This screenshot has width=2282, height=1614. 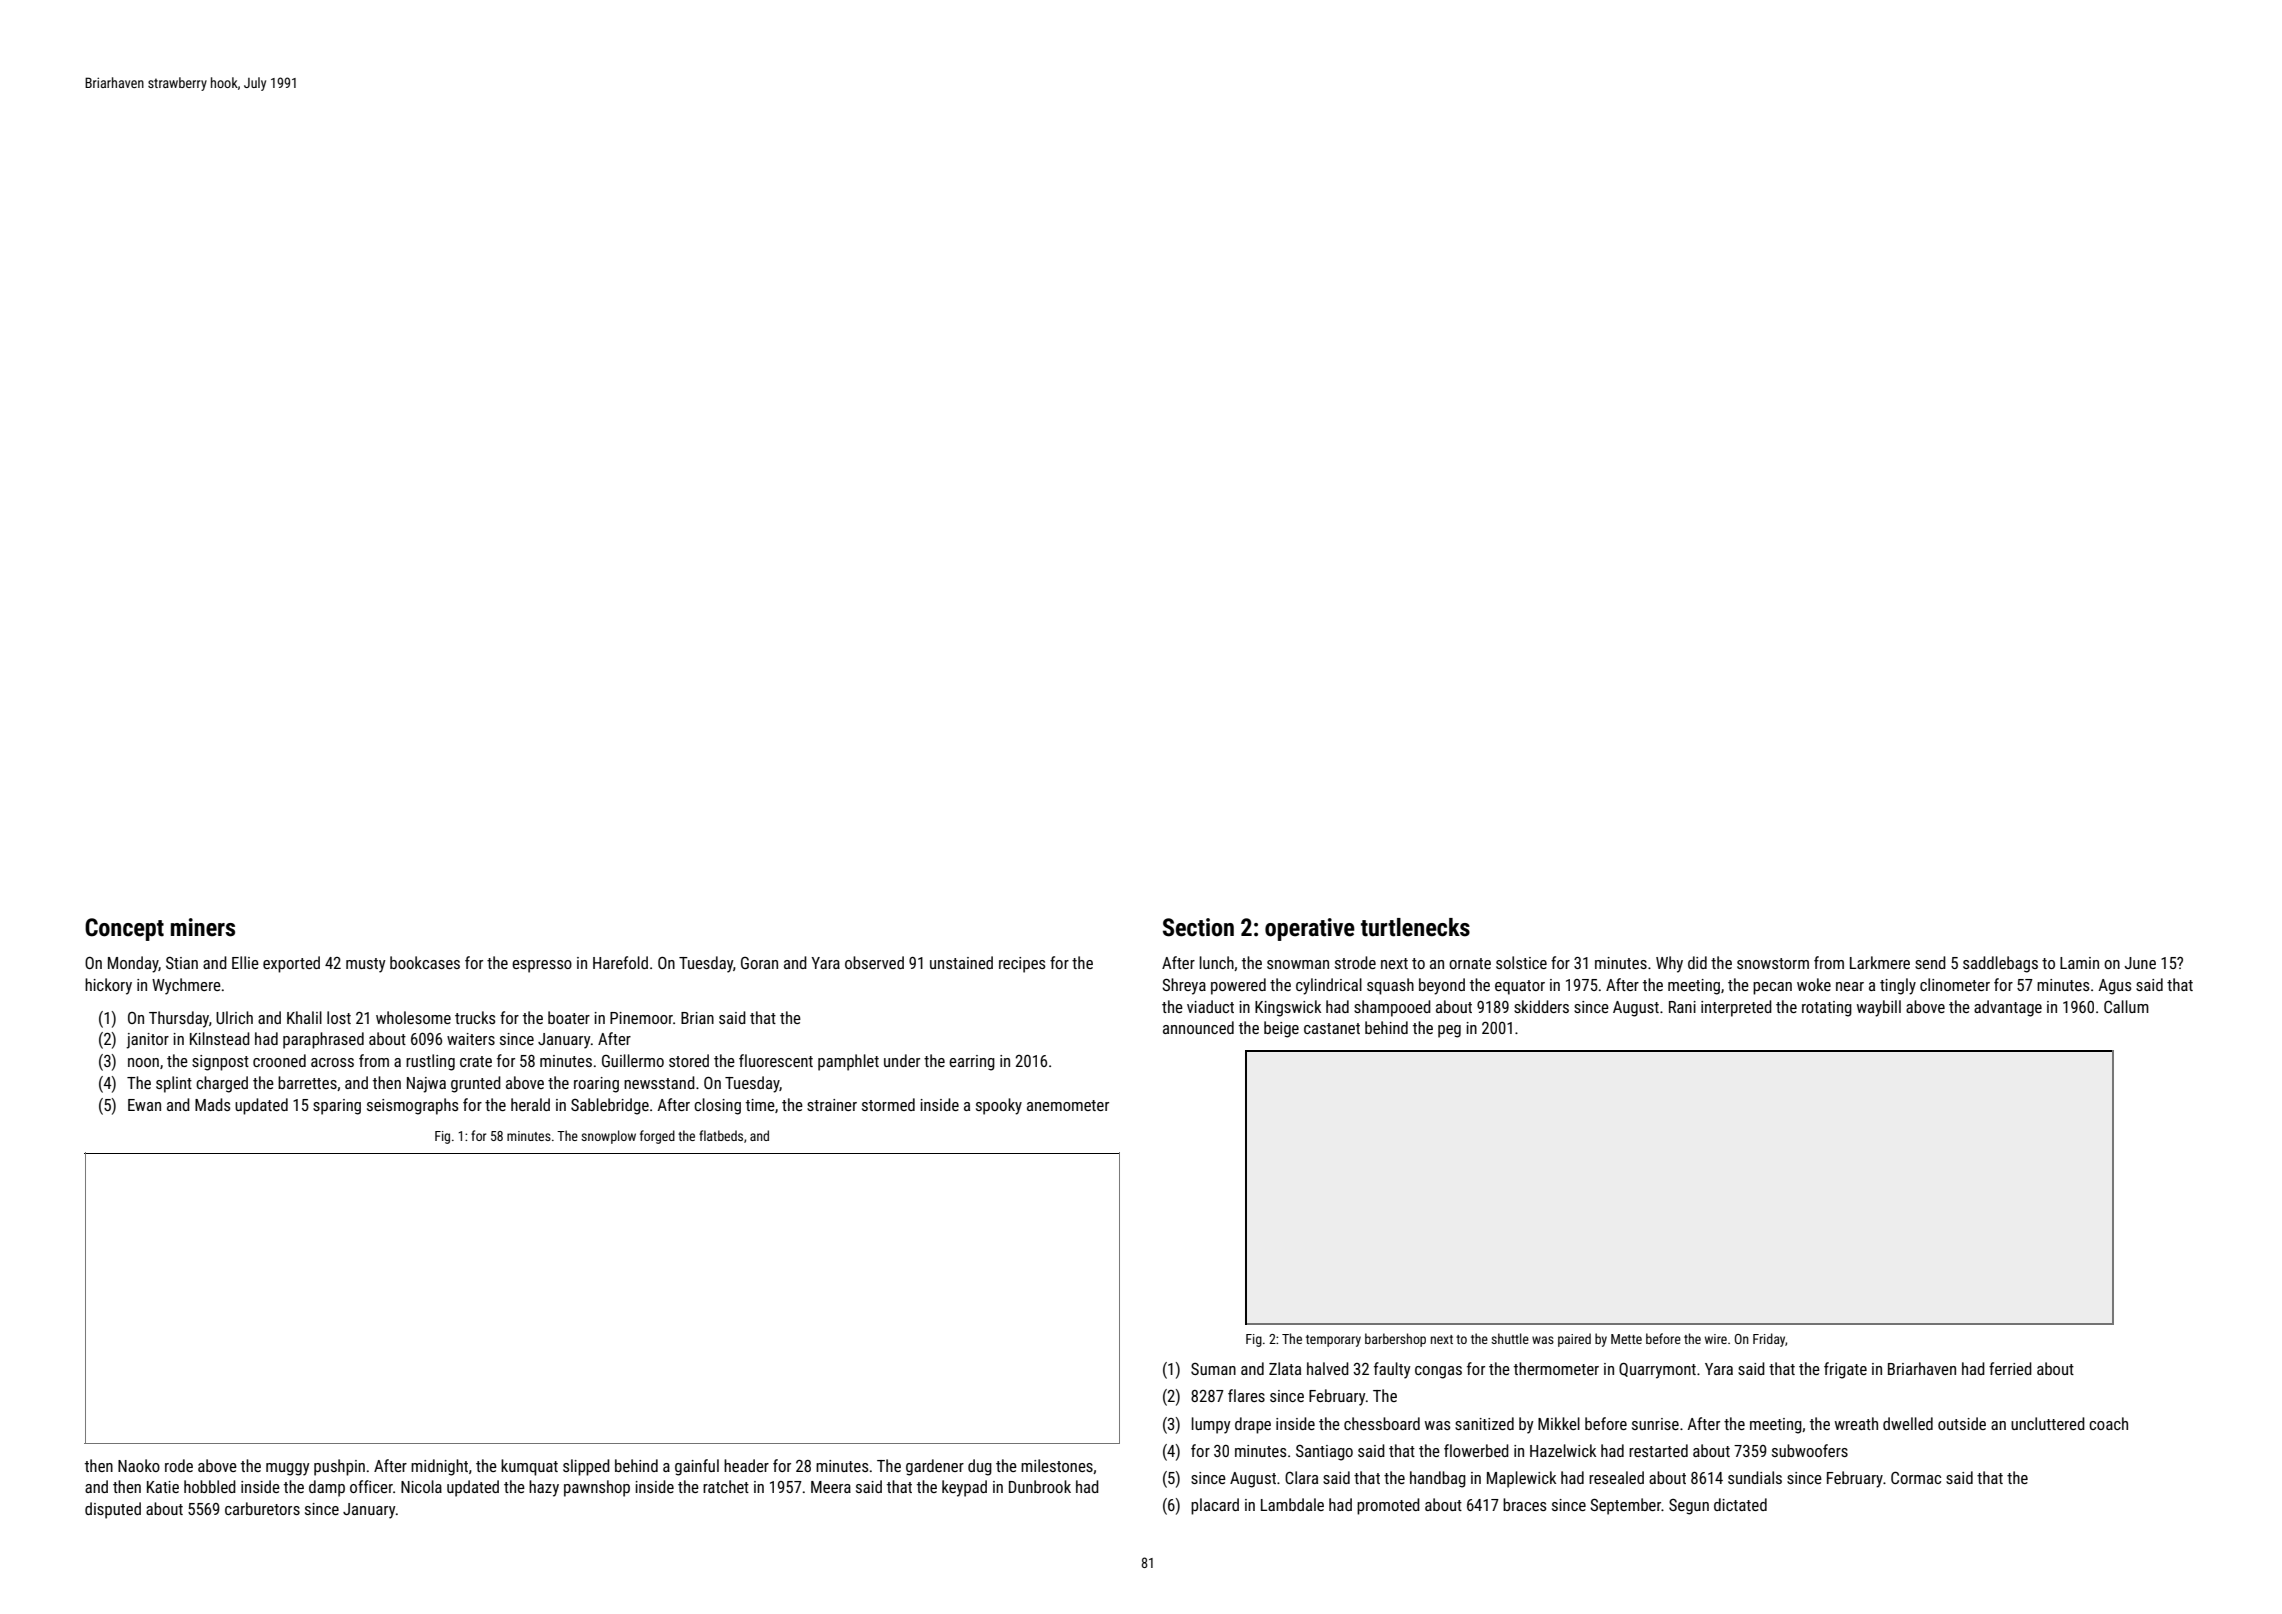 What do you see at coordinates (2008, 1008) in the screenshot?
I see `advantage` at bounding box center [2008, 1008].
